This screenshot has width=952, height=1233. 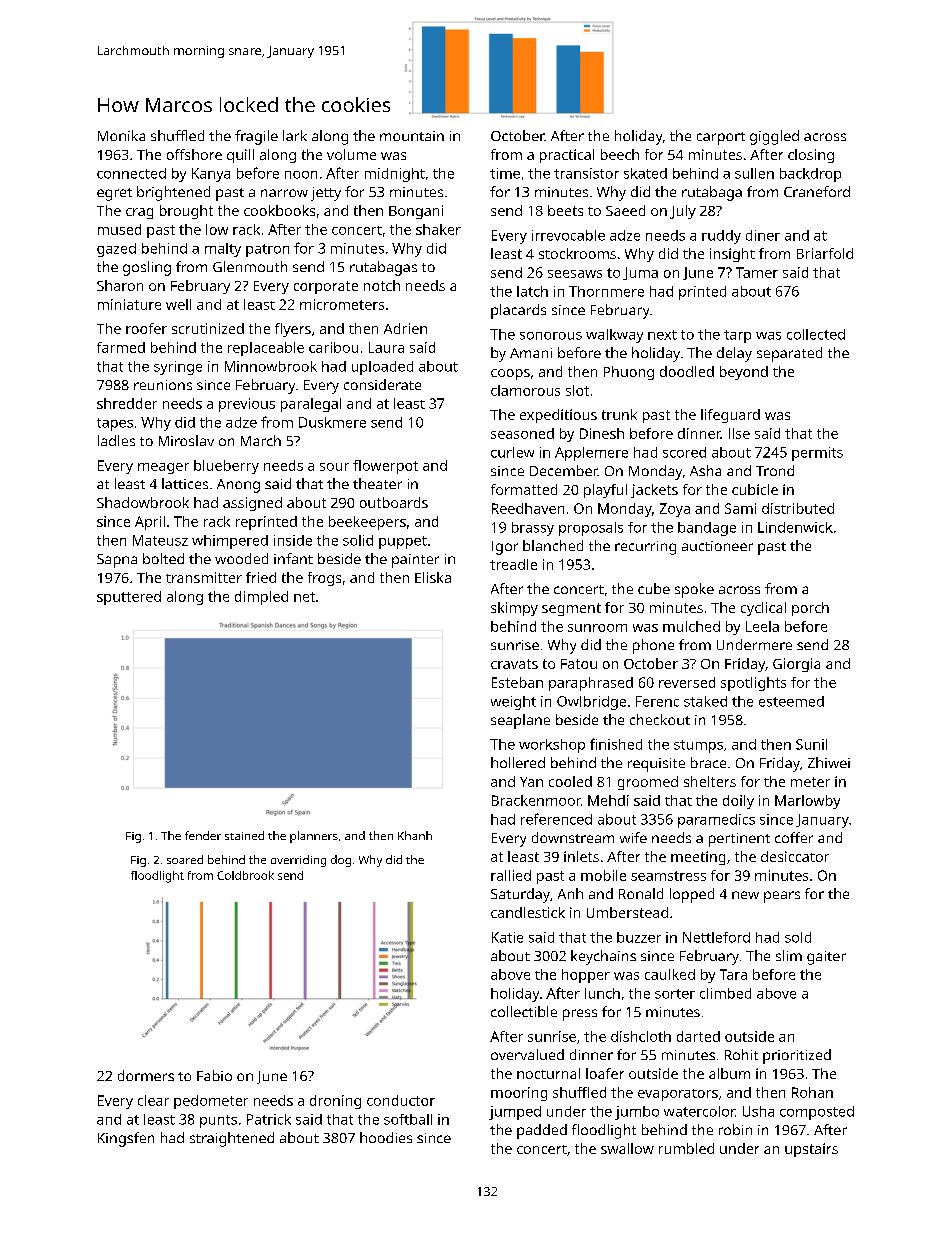 I want to click on gosling, so click(x=147, y=268).
